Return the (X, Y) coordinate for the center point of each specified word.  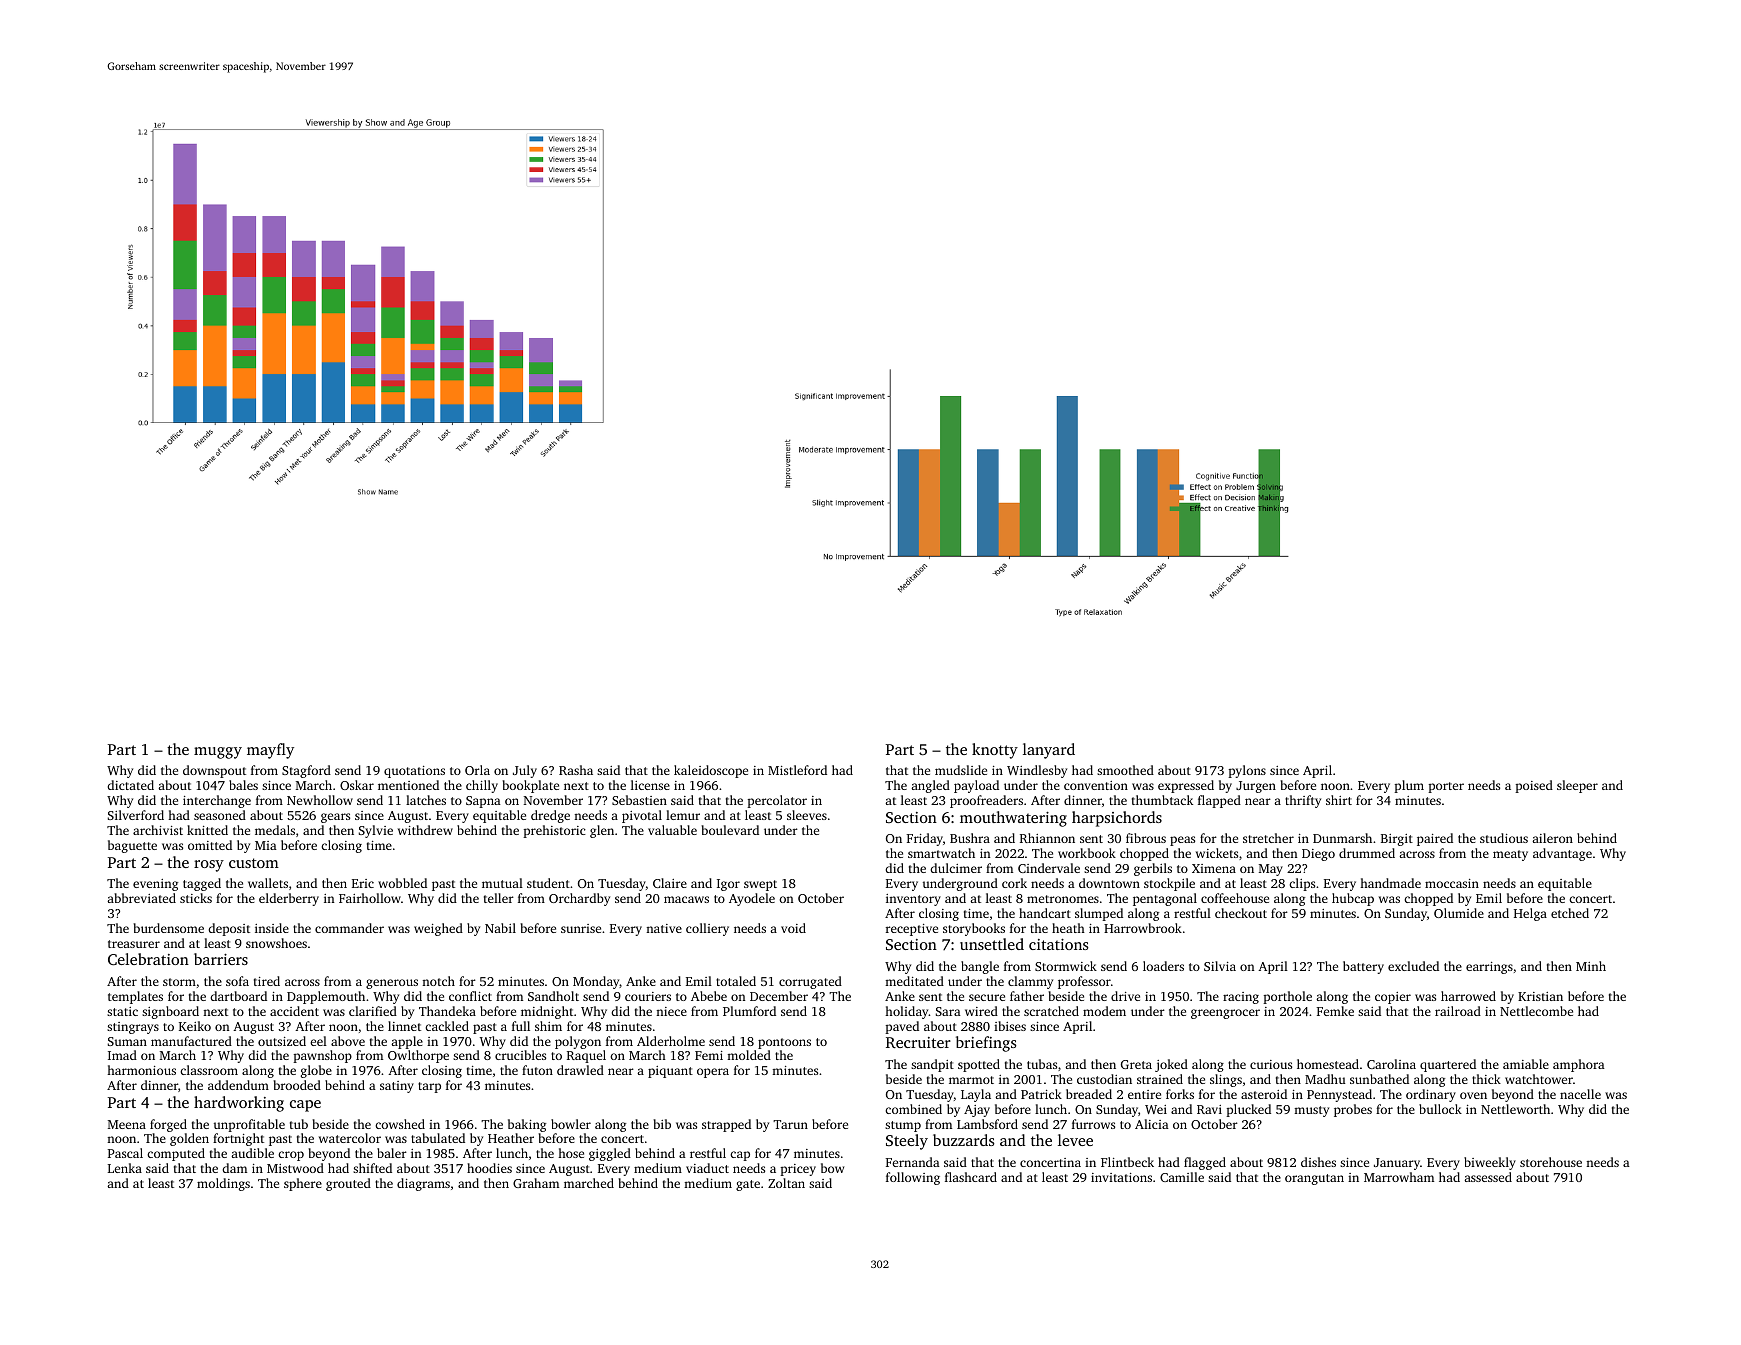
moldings (223, 1184)
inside (272, 928)
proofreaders (986, 801)
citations (1059, 944)
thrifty (1303, 801)
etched (1570, 913)
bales (243, 785)
